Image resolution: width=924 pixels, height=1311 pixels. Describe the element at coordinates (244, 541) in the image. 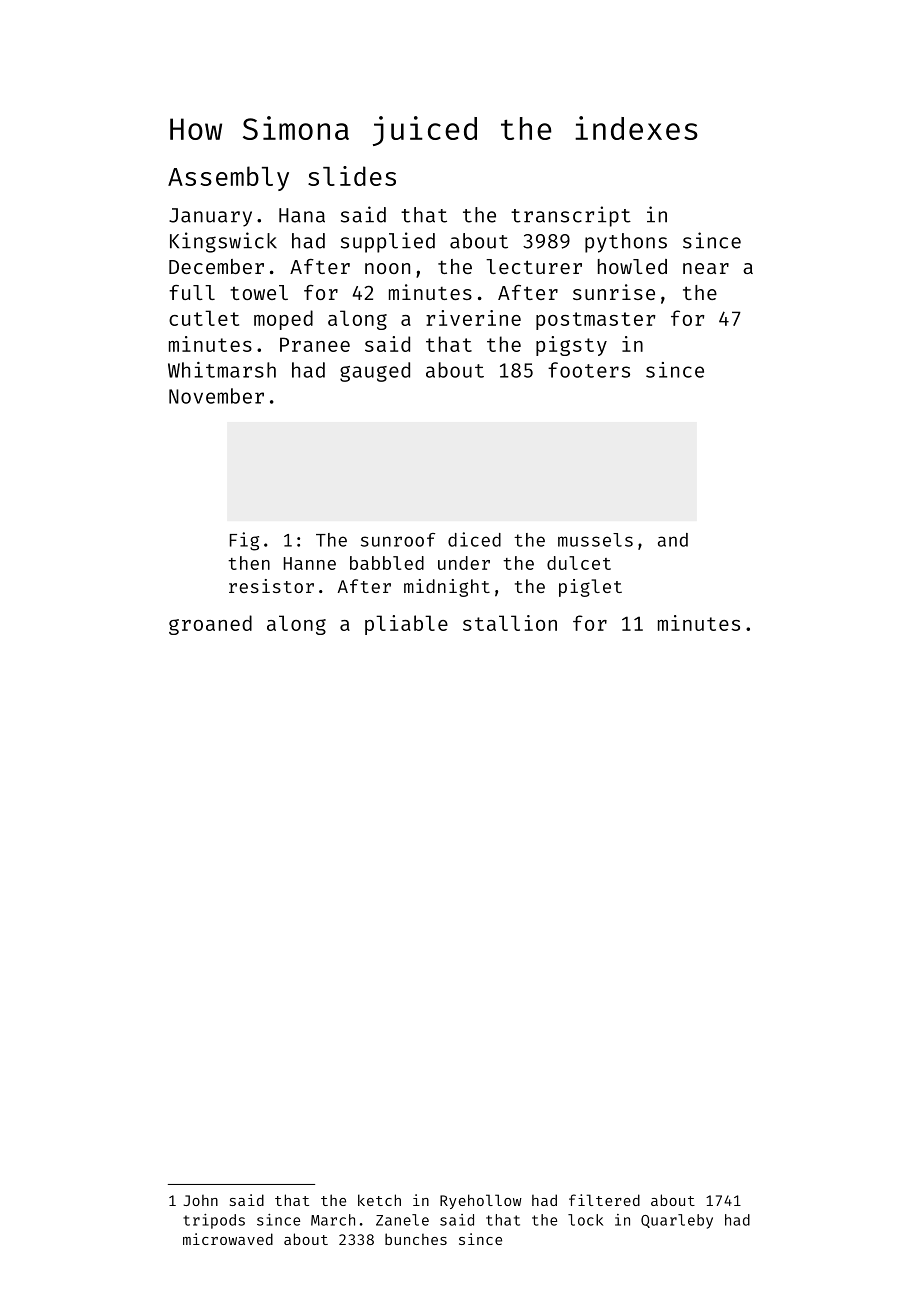

I see `Fig` at that location.
